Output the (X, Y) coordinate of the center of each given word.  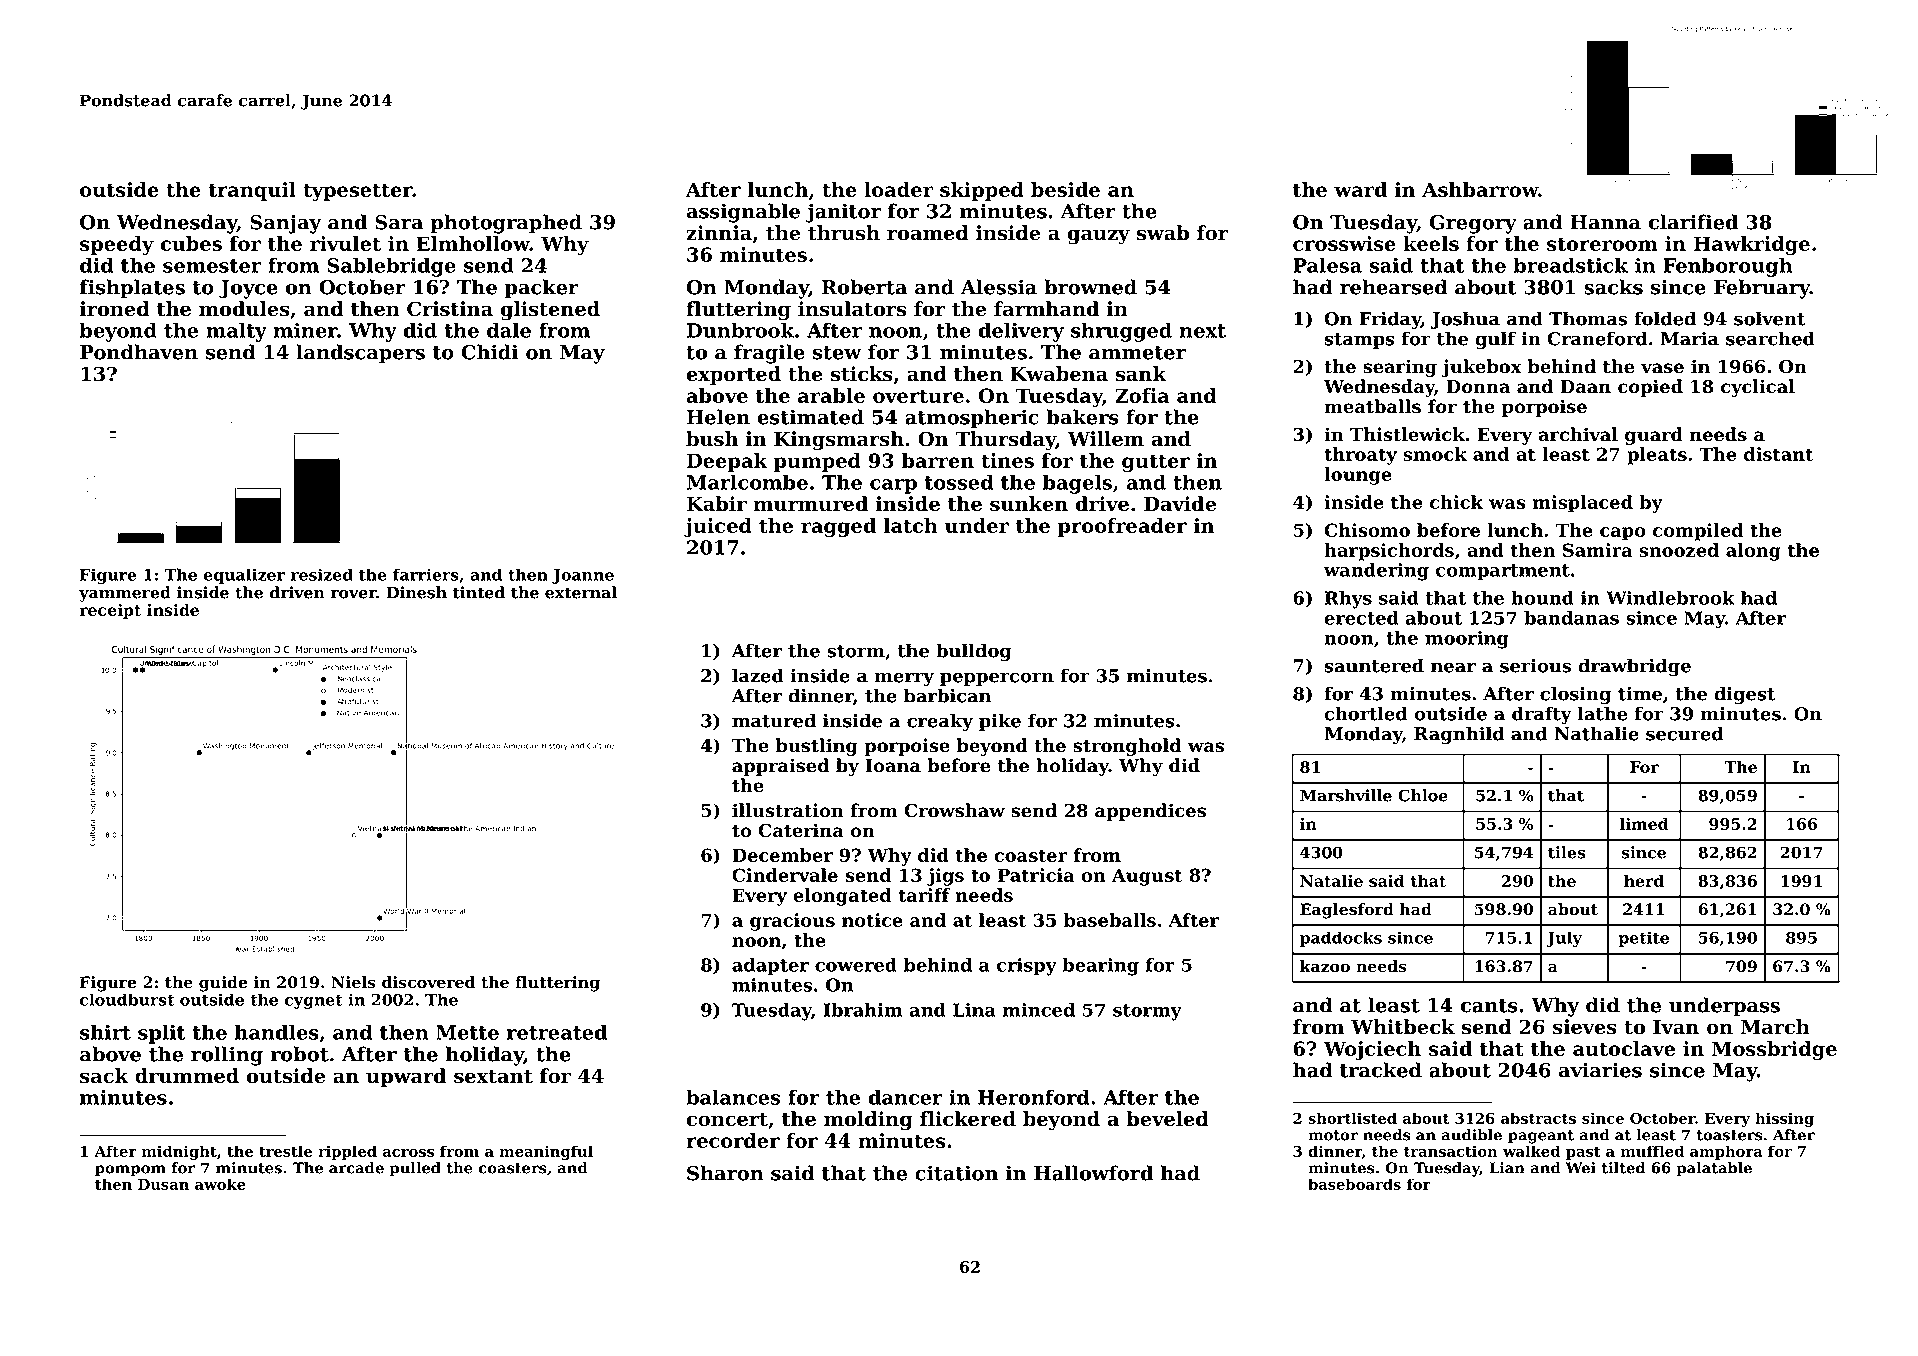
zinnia (719, 233)
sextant (493, 1077)
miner (306, 330)
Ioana (893, 766)
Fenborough (1728, 267)
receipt (110, 611)
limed (1644, 824)
